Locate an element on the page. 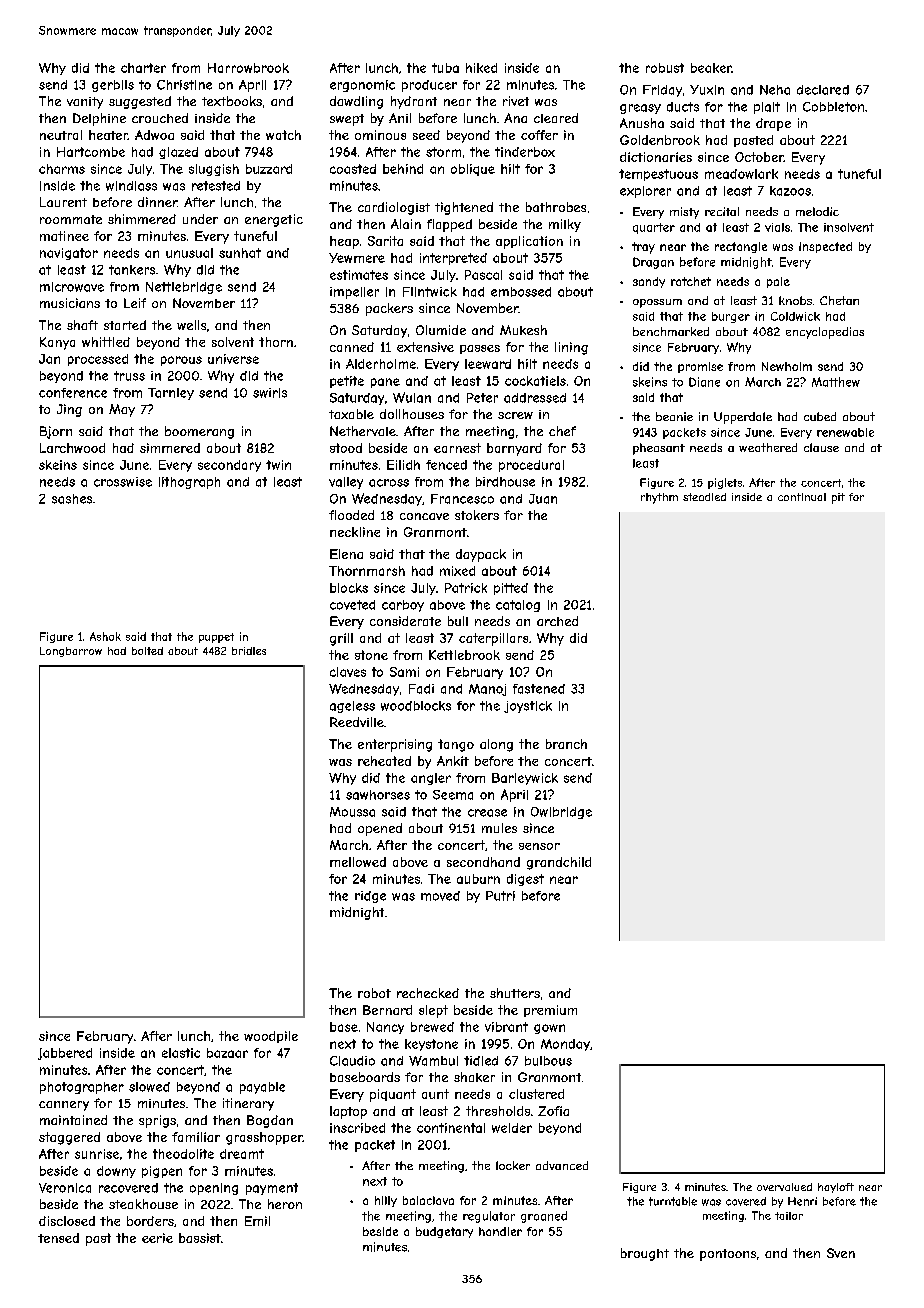 The height and width of the image is (1308, 924). brought is located at coordinates (645, 1254).
